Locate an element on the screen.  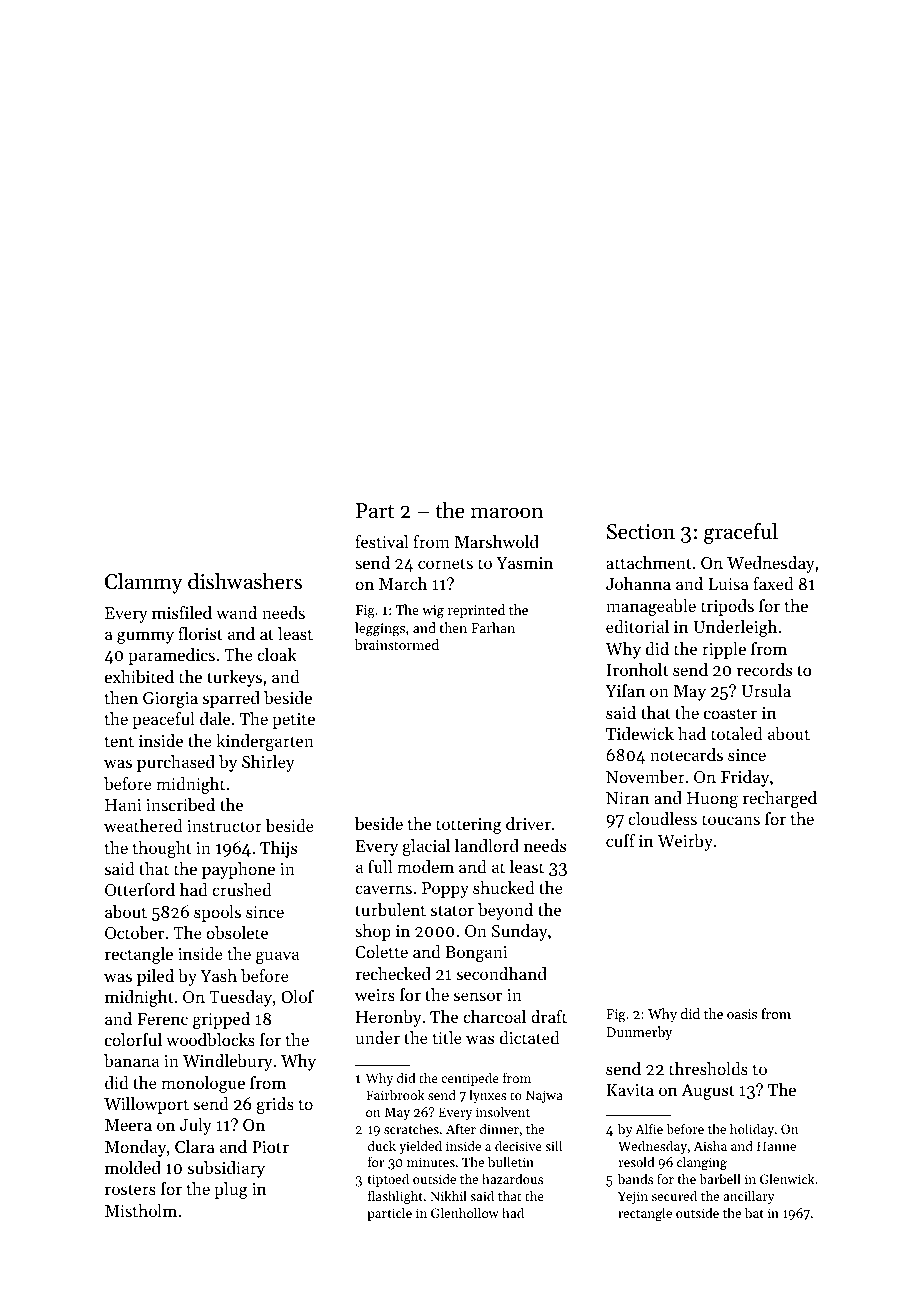
oasis is located at coordinates (742, 1014).
